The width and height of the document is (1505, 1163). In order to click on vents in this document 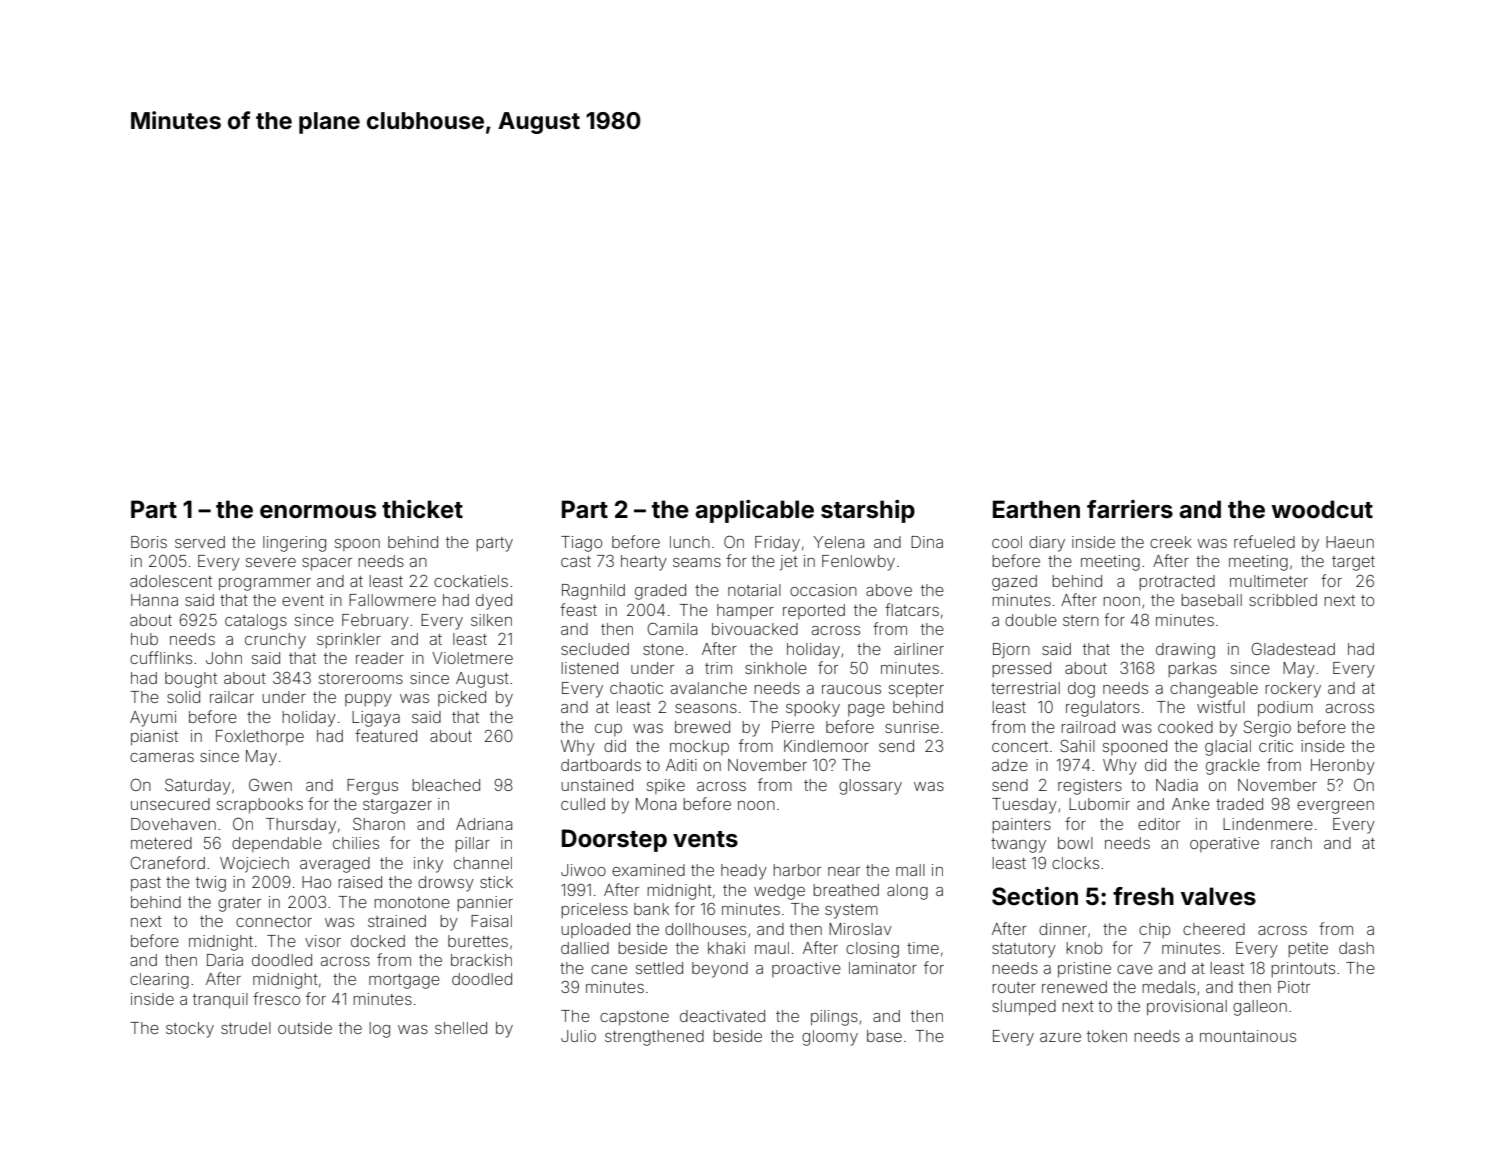, I will do `click(705, 839)`.
